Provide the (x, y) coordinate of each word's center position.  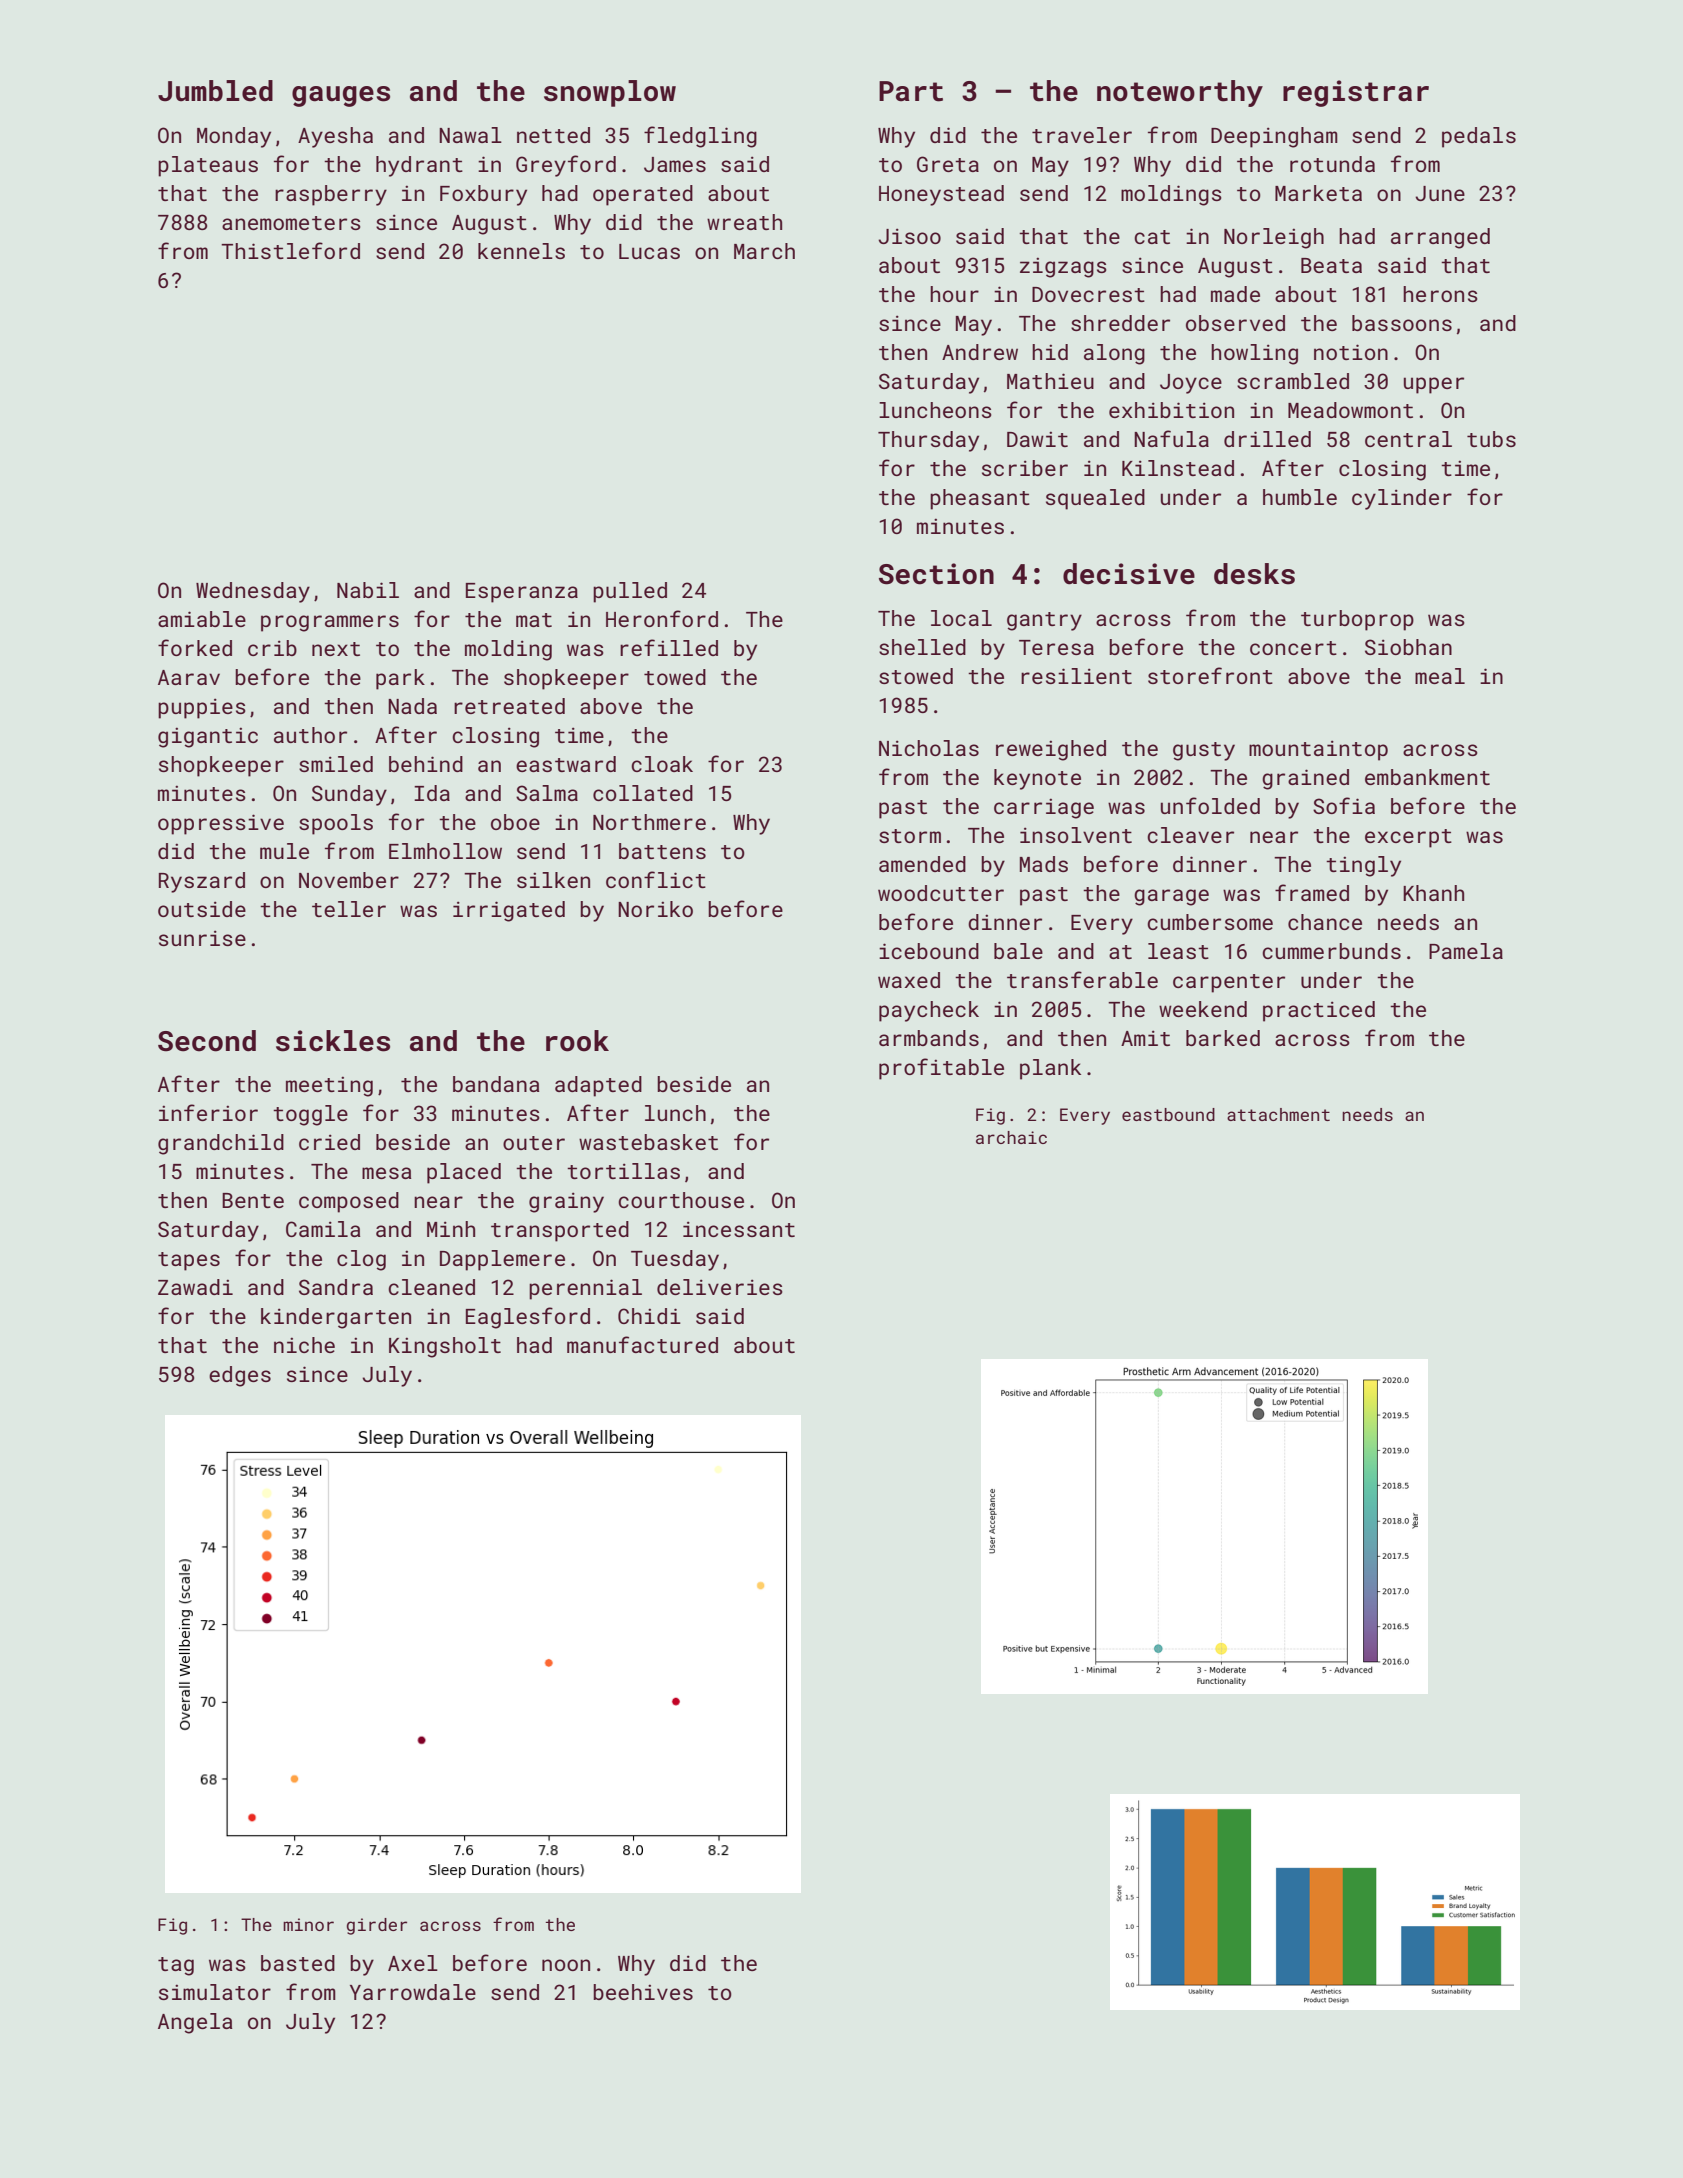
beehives (643, 1992)
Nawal (470, 135)
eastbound (1168, 1114)
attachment (1278, 1114)
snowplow (610, 93)
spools (336, 824)
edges (240, 1376)
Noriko (655, 909)
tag (176, 1966)
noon (566, 1965)
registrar (1356, 93)
